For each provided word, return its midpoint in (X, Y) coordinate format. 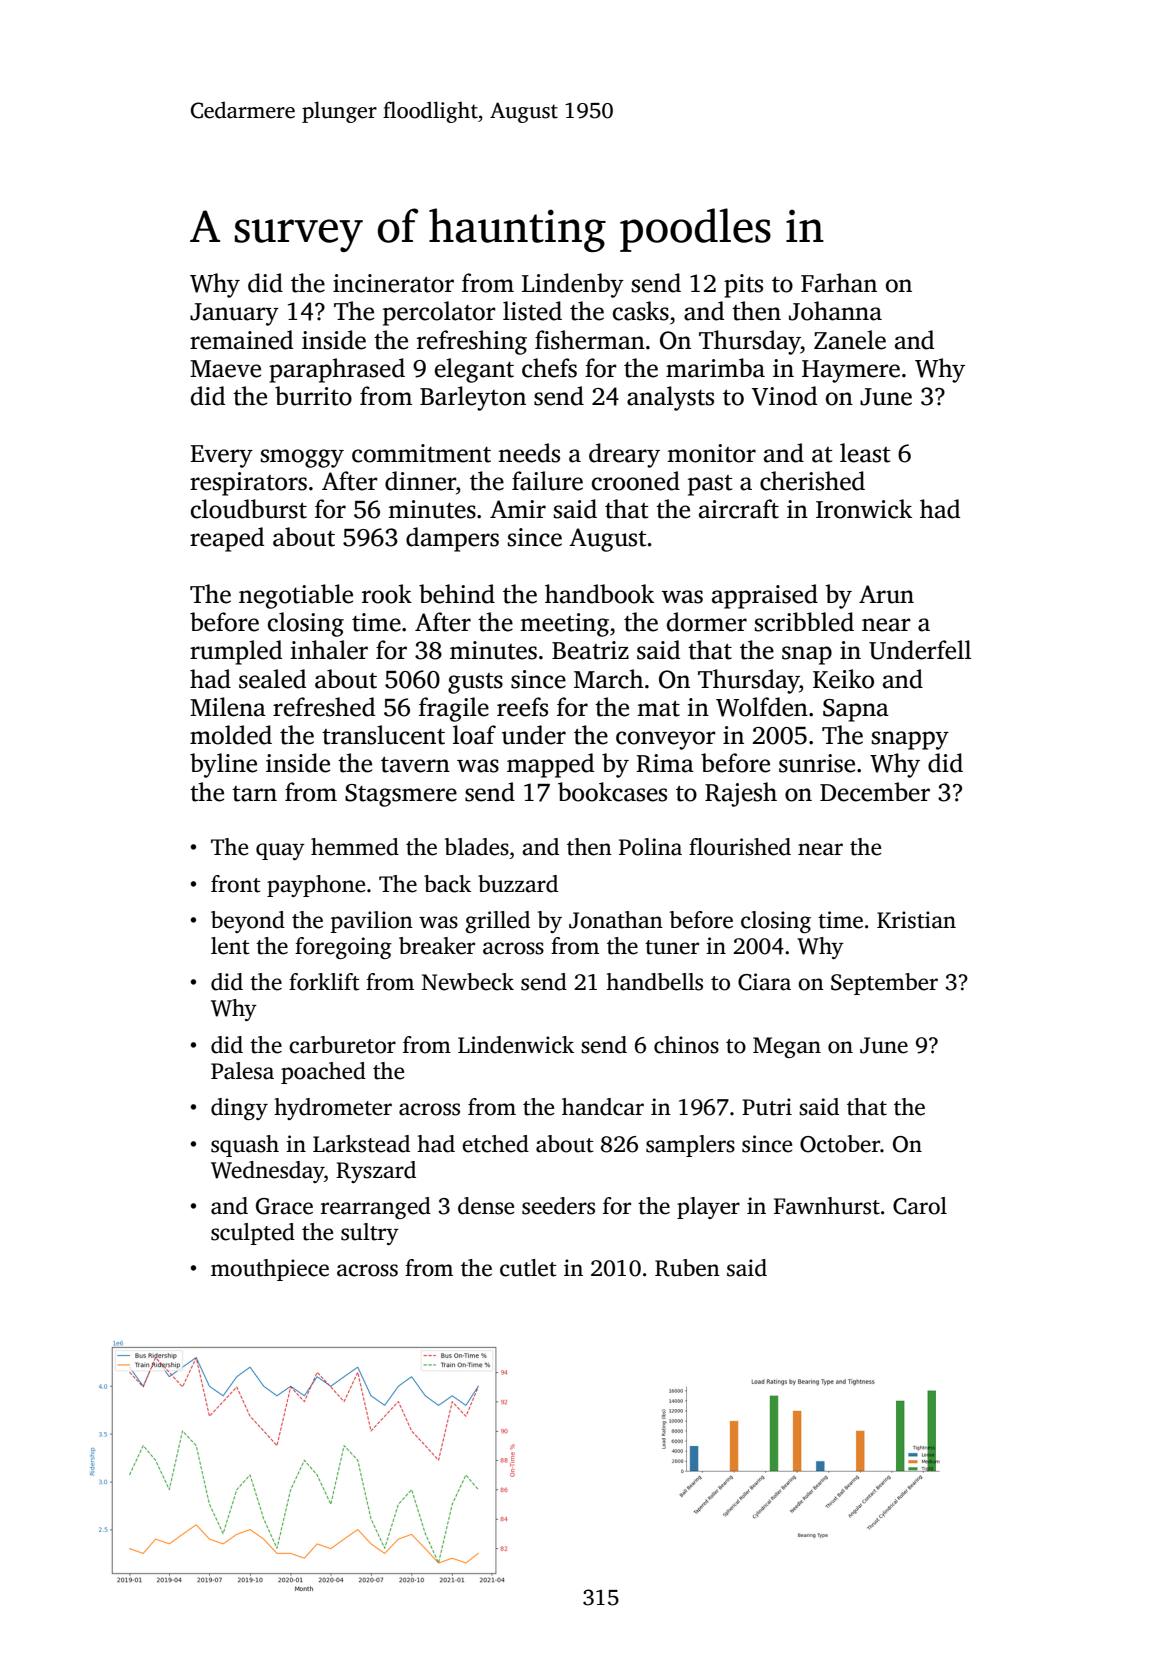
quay (280, 851)
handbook (599, 594)
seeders (558, 1206)
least (865, 453)
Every (221, 456)
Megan (787, 1047)
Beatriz (590, 650)
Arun (886, 594)
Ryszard (376, 1172)
